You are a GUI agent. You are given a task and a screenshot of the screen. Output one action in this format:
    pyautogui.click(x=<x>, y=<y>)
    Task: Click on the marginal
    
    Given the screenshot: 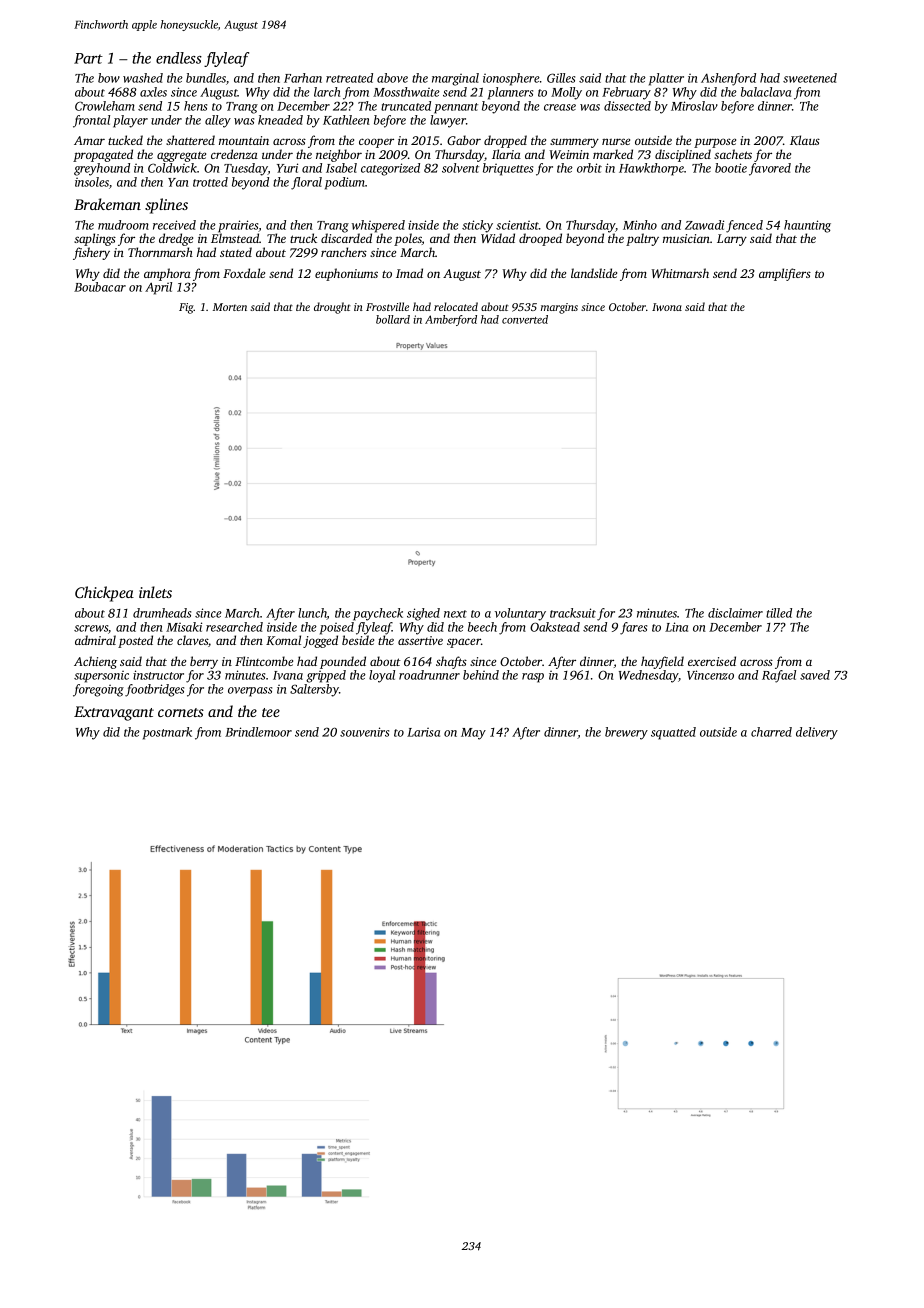 What is the action you would take?
    pyautogui.click(x=455, y=79)
